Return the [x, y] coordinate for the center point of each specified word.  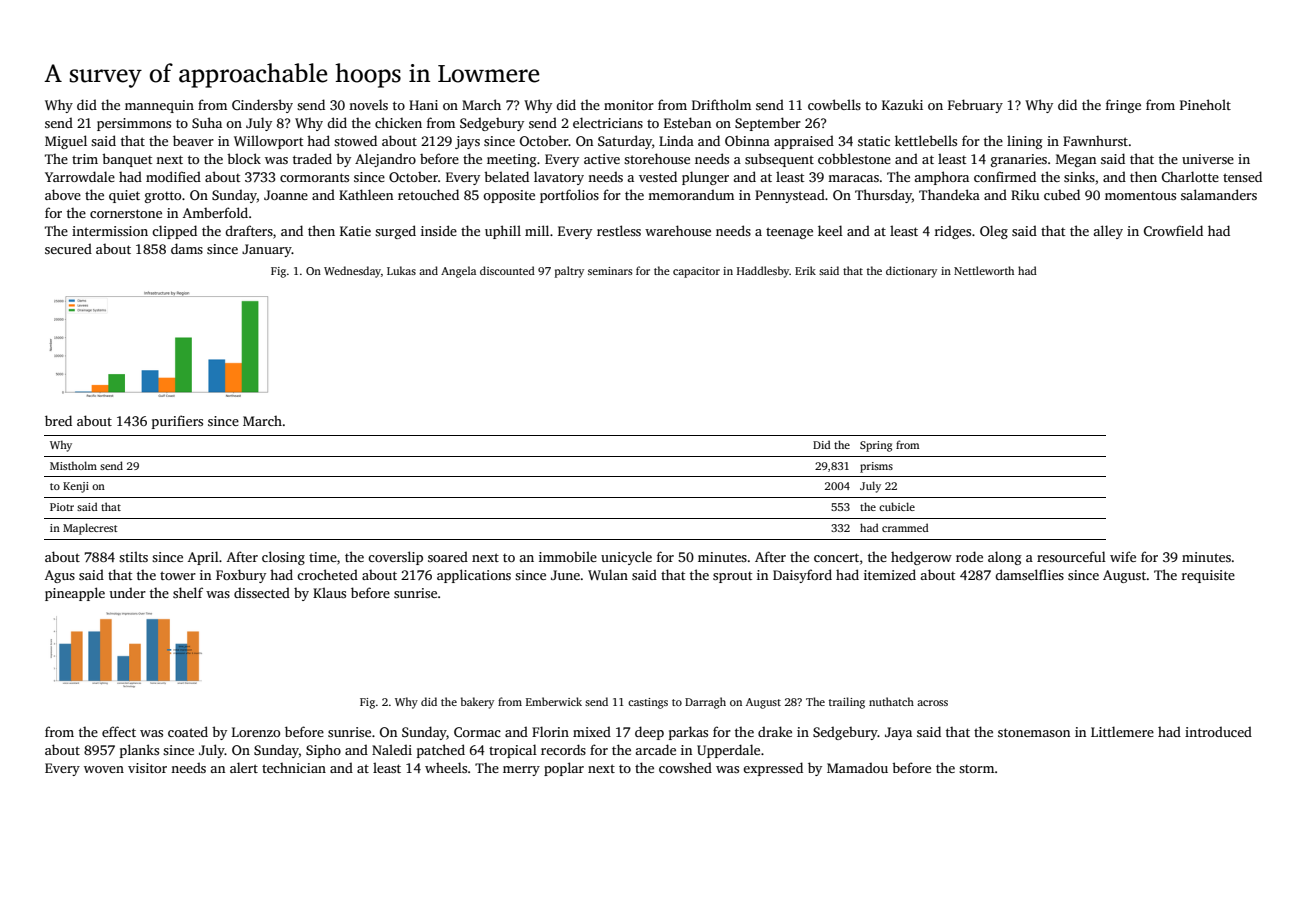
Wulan [608, 574]
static [874, 141]
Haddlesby [763, 272]
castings [648, 703]
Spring [876, 446]
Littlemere [1122, 731]
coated [188, 731]
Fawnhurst [1095, 141]
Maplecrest [90, 529]
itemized [890, 574]
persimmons [134, 124]
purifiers [177, 422]
